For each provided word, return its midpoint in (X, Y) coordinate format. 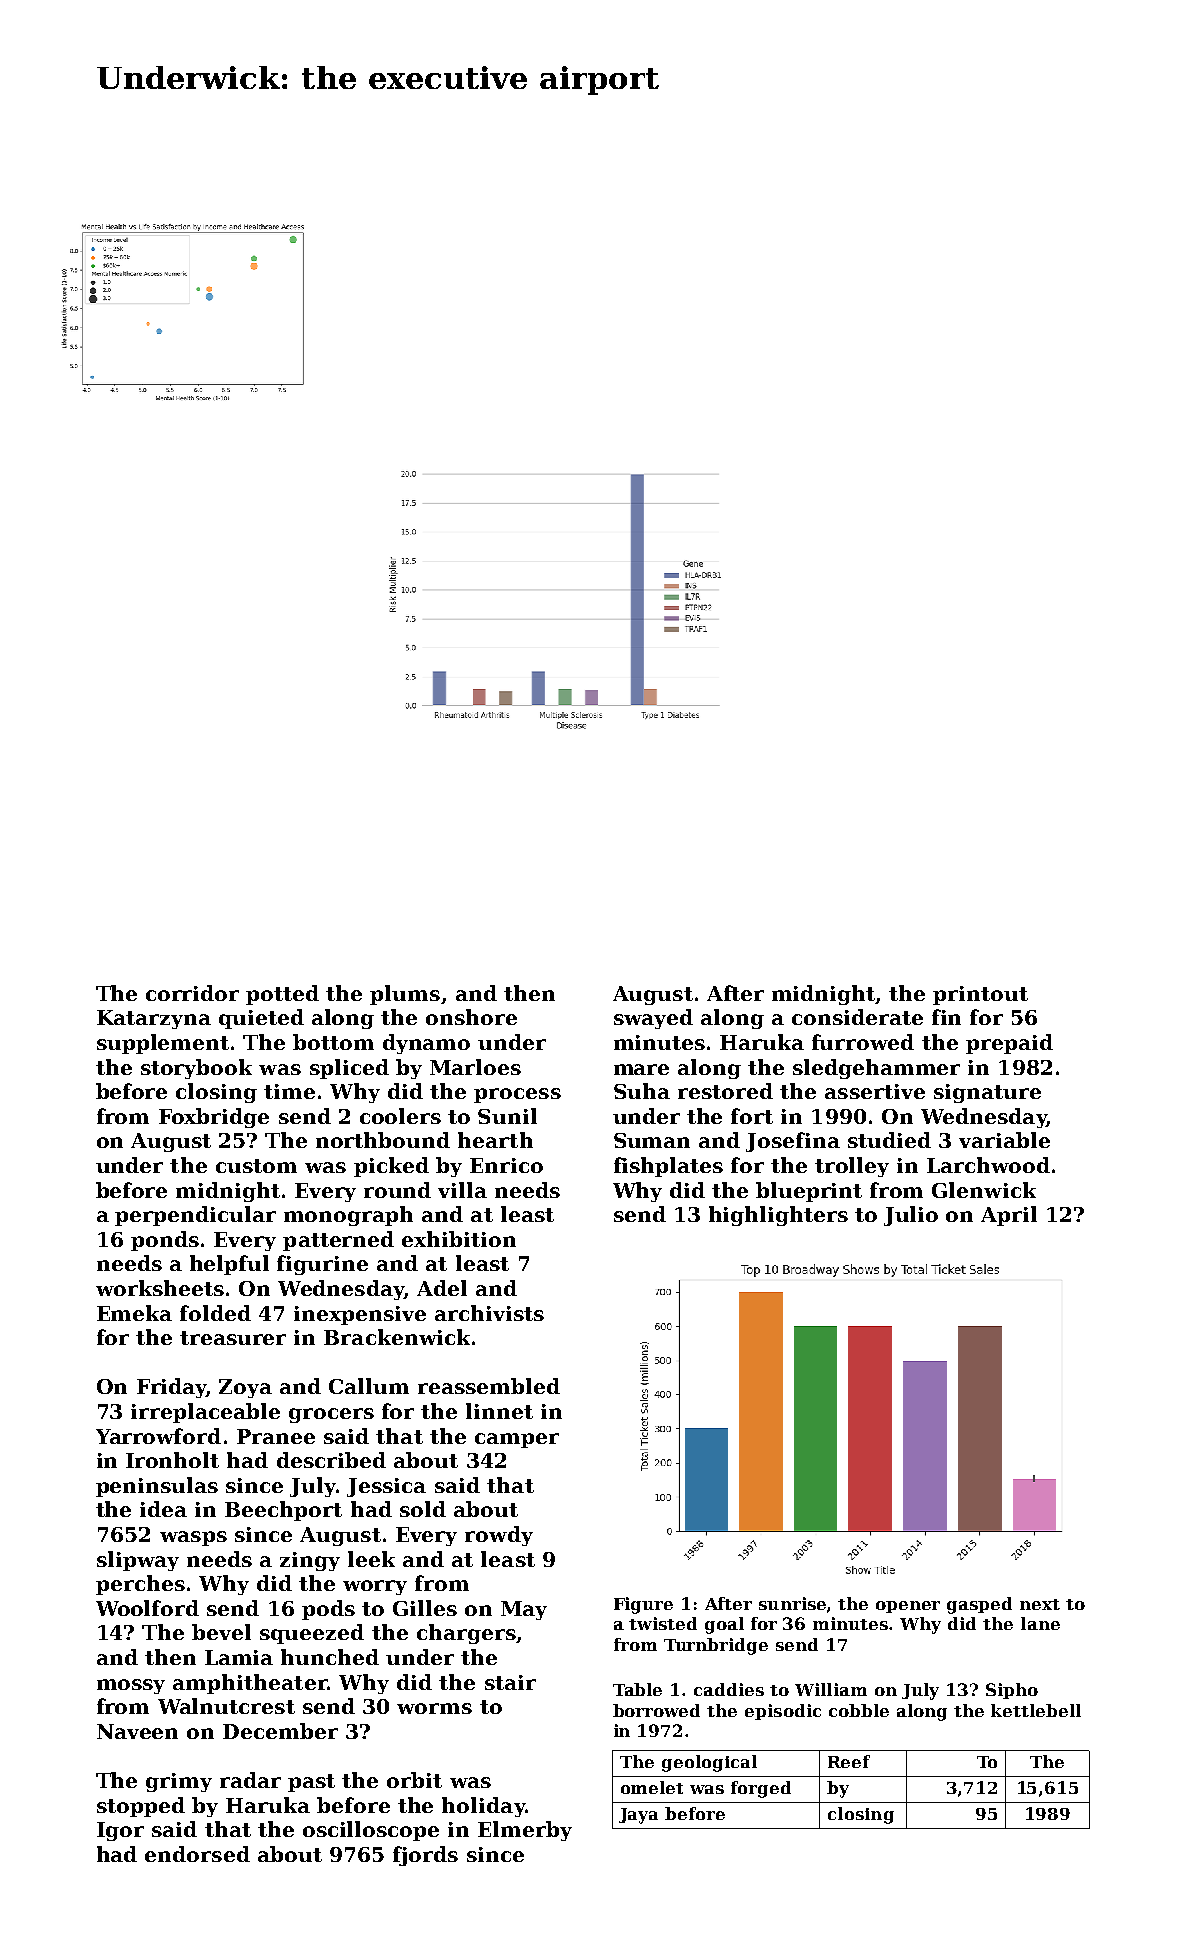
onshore (471, 1017)
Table (637, 1689)
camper (517, 1440)
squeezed (312, 1634)
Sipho (1012, 1691)
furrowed (863, 1042)
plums (405, 995)
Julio (911, 1216)
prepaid (1009, 1044)
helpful (229, 1265)
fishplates (668, 1167)
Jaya (638, 1816)
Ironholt (172, 1460)
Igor (120, 1831)
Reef (849, 1761)
